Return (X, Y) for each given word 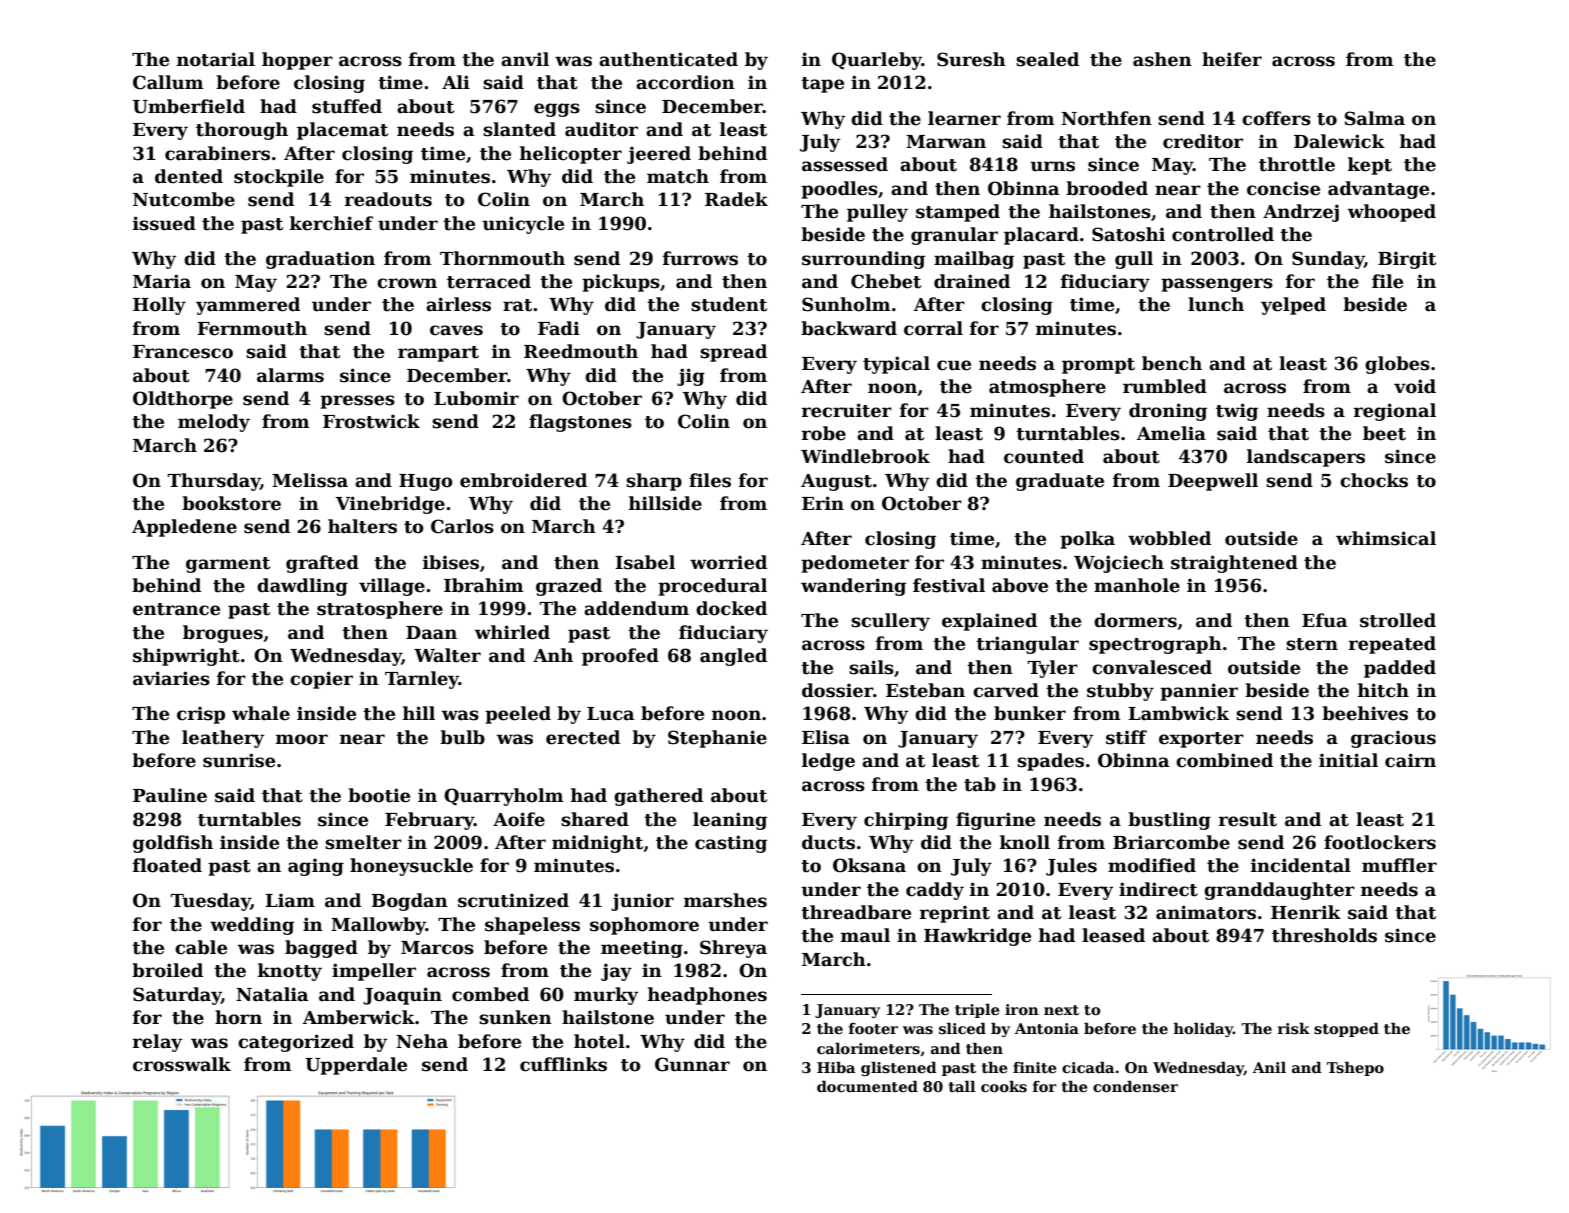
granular (954, 236)
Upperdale (356, 1066)
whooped (1392, 213)
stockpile (279, 178)
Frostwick (371, 421)
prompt (1098, 366)
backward (849, 328)
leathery (223, 739)
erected (583, 737)
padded (1400, 669)
